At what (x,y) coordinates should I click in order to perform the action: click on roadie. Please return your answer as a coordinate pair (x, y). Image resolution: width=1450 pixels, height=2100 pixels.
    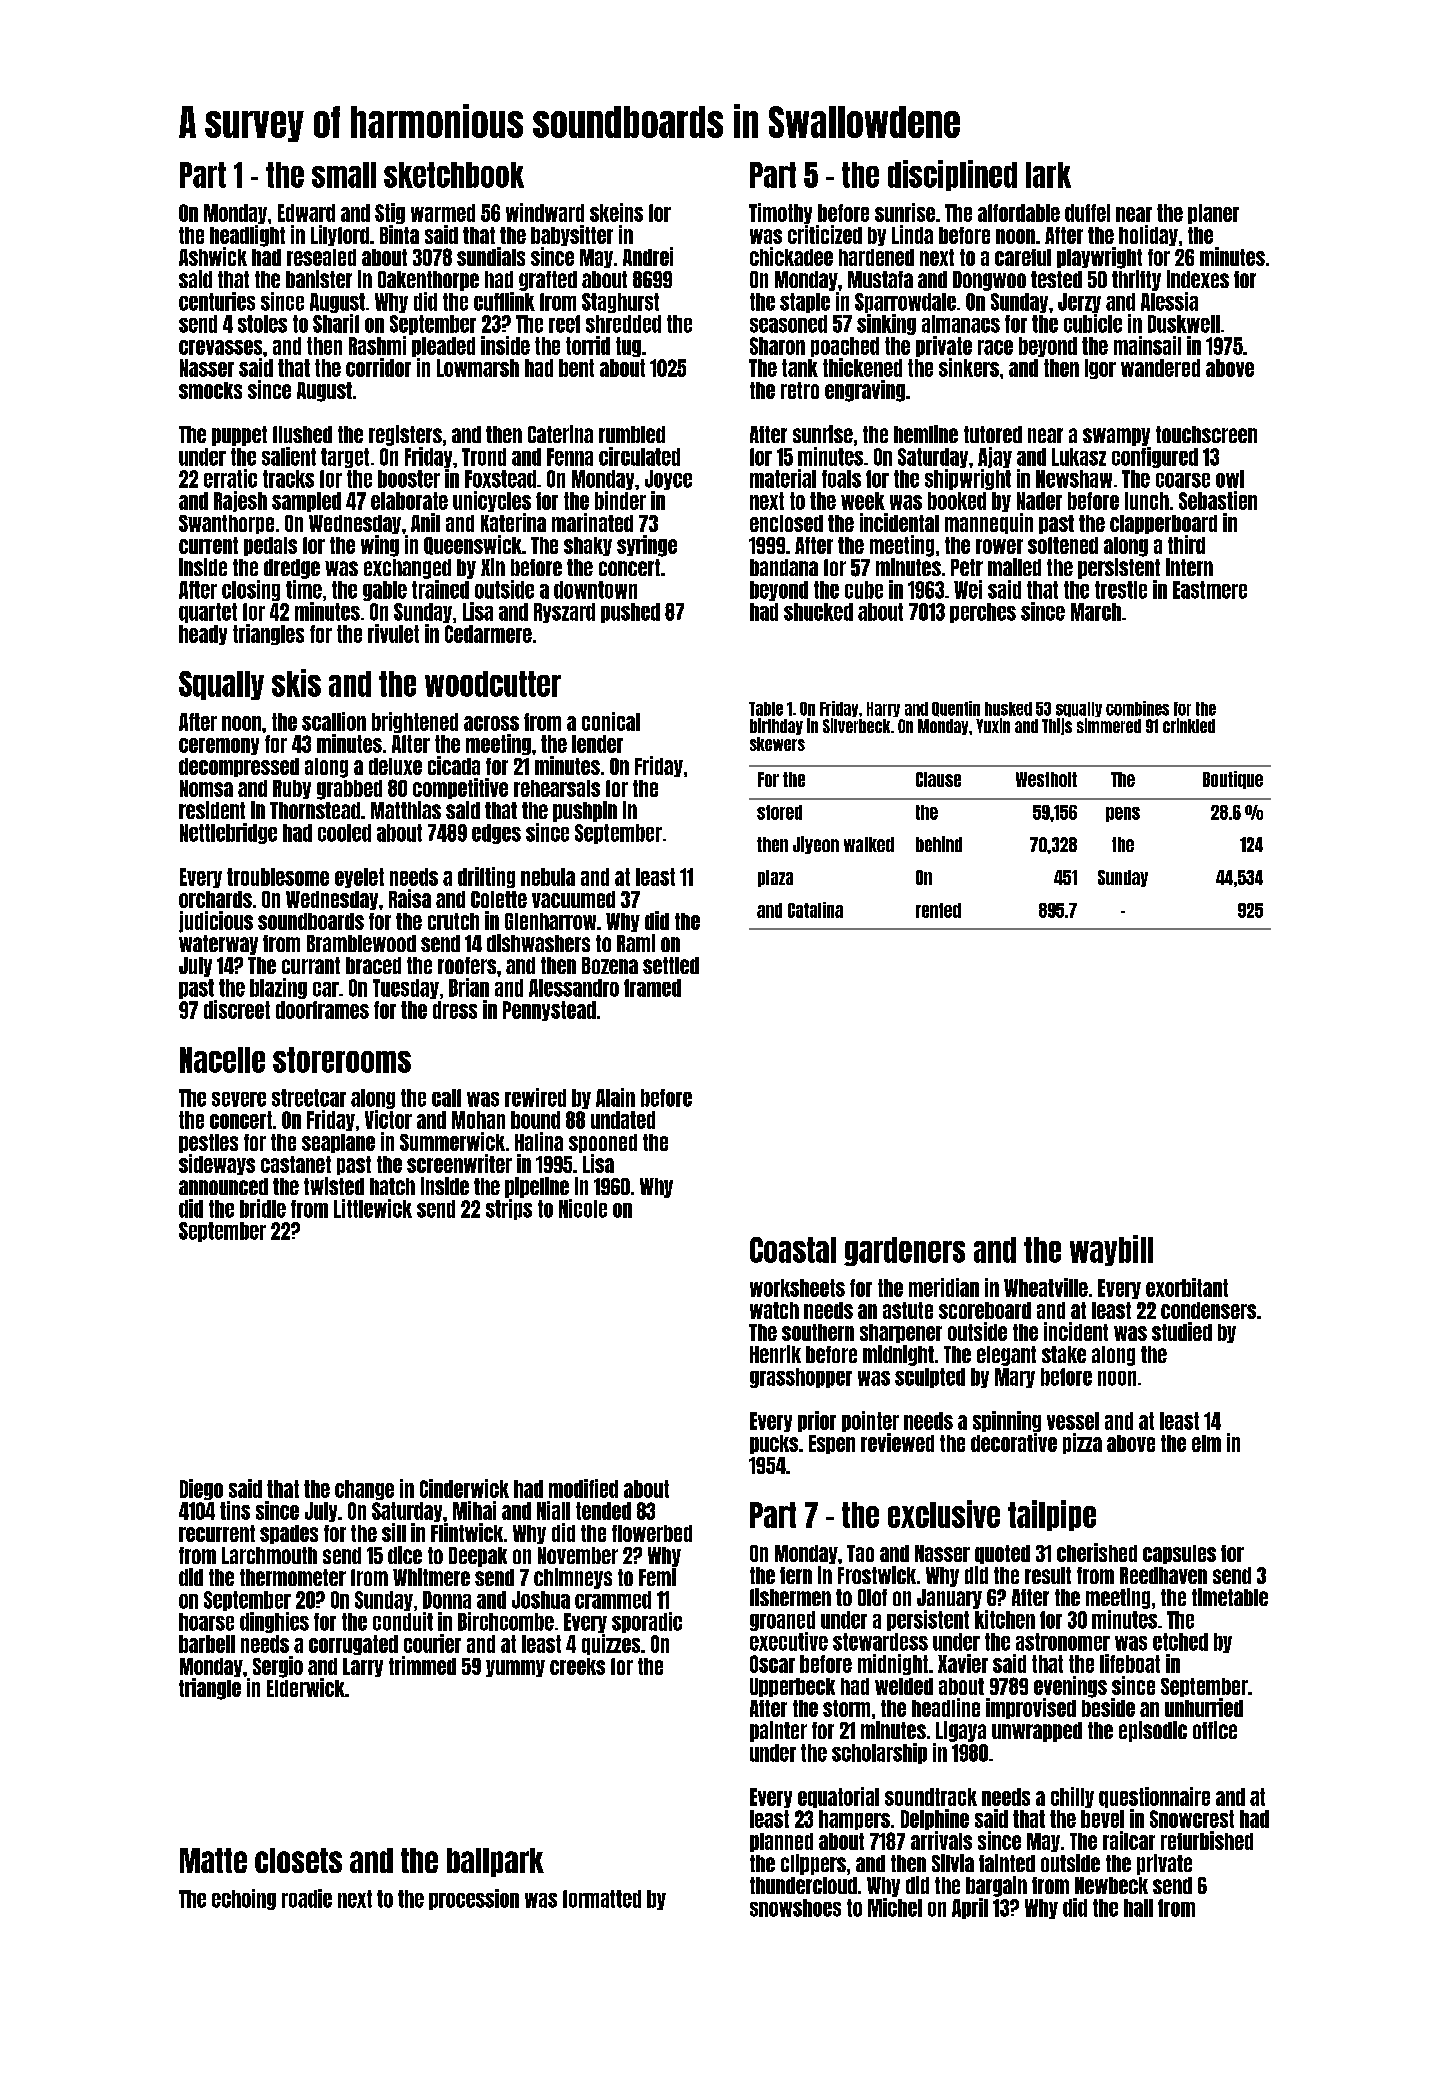
    Looking at the image, I should click on (307, 1898).
